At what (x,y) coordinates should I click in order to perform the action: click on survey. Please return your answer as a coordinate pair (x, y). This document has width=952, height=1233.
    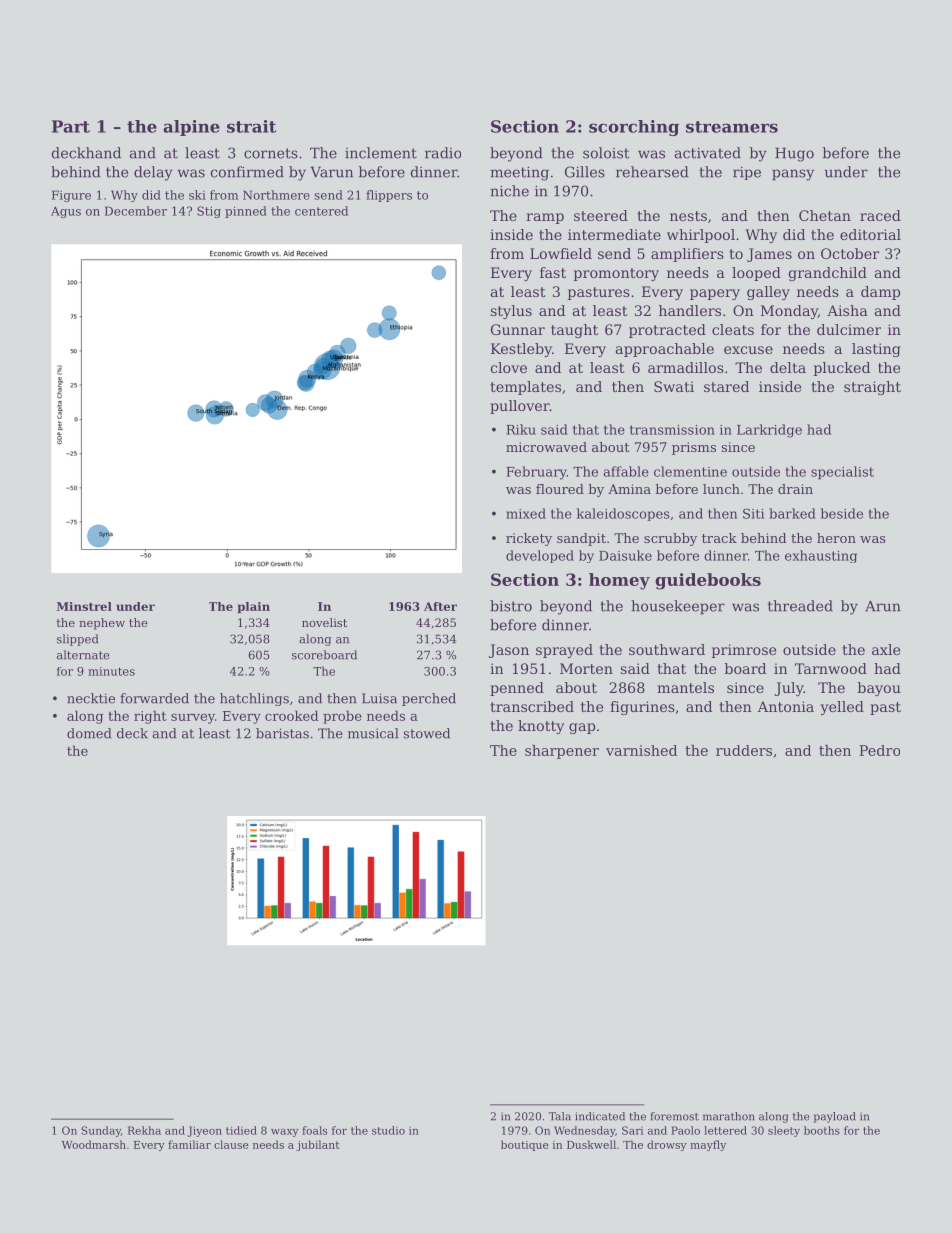
    Looking at the image, I should click on (193, 718).
